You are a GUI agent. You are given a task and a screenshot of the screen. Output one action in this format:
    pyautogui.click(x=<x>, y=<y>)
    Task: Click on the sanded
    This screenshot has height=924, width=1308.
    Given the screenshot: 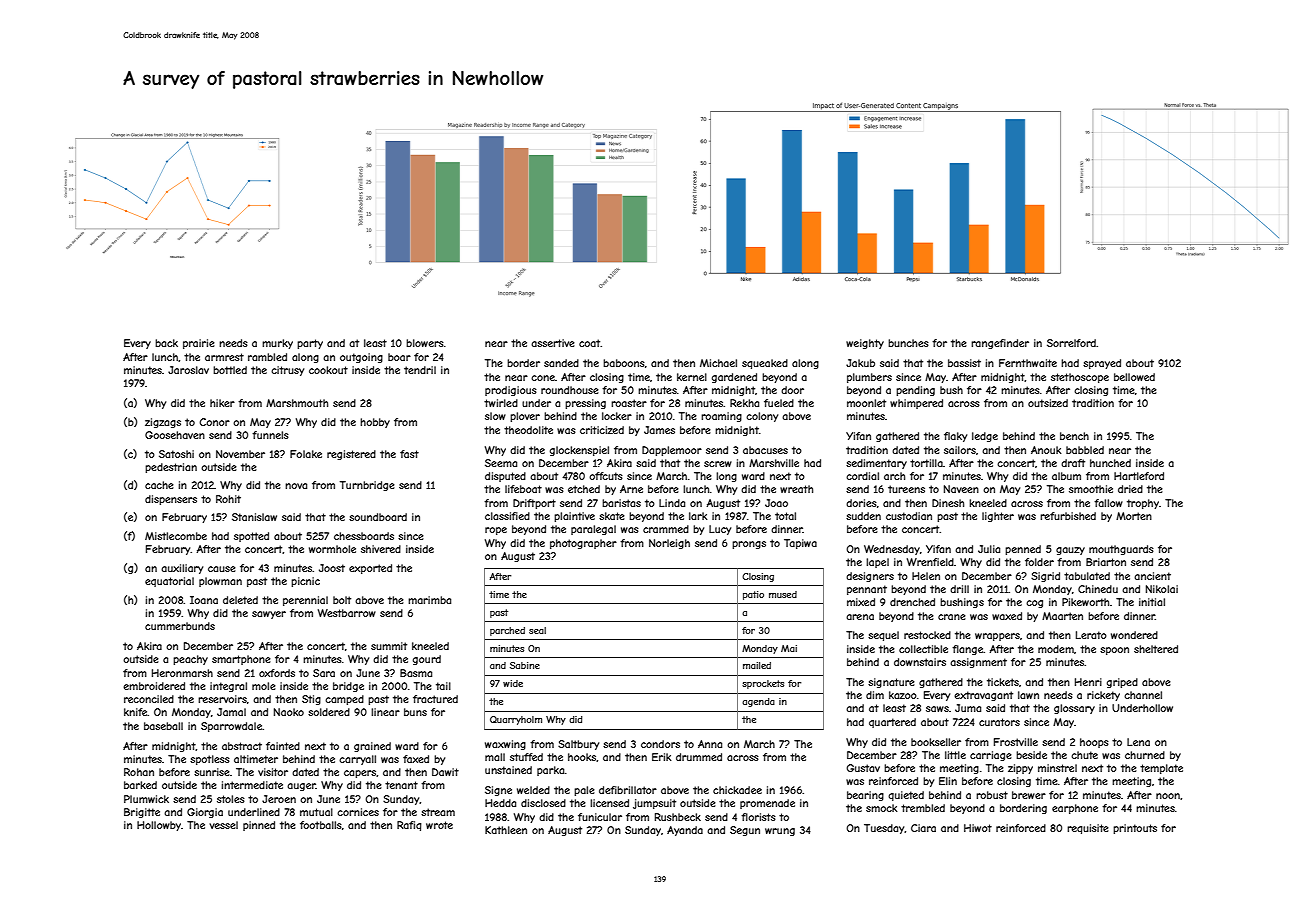 What is the action you would take?
    pyautogui.click(x=561, y=363)
